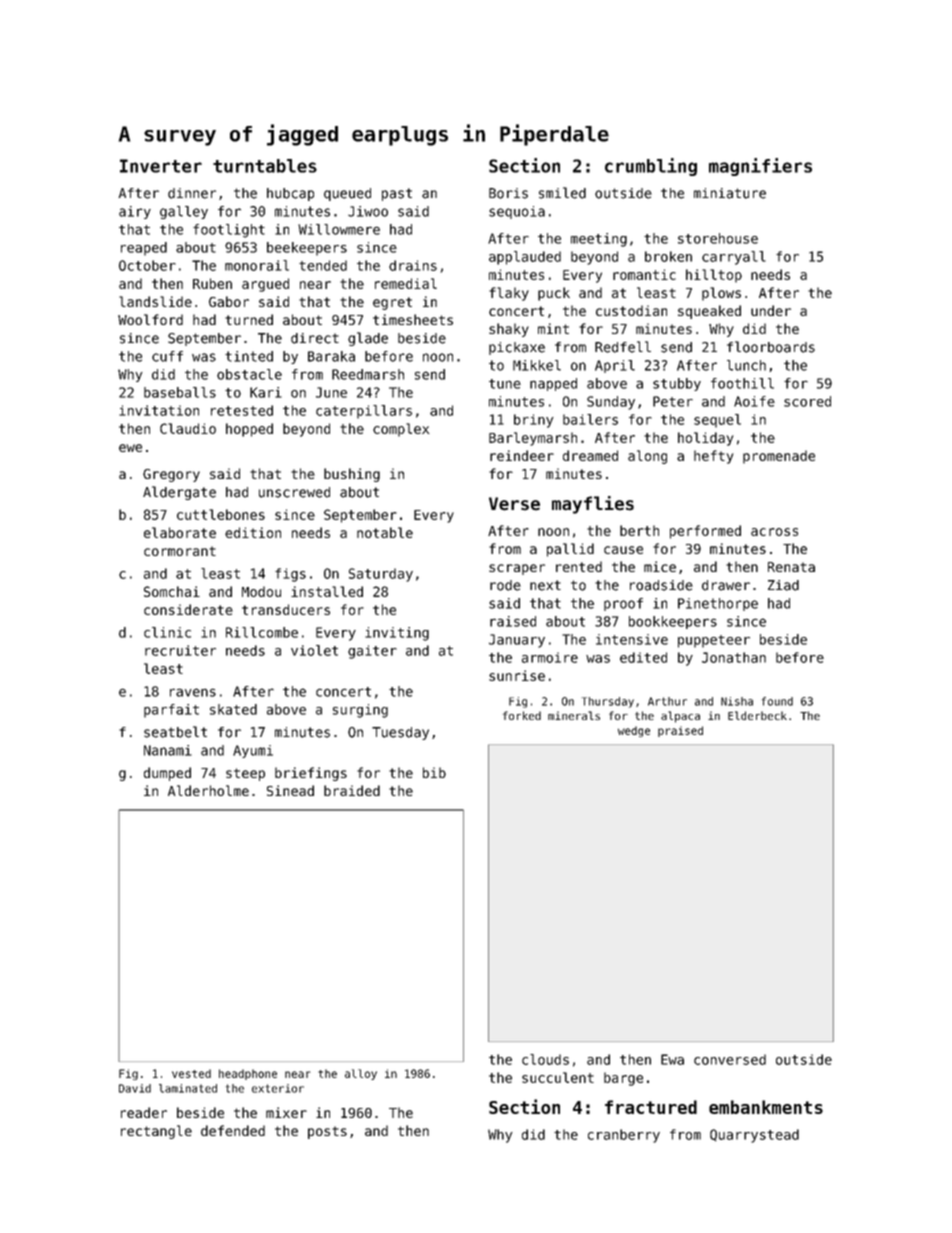 This image has width=952, height=1233. I want to click on David, so click(135, 1088).
